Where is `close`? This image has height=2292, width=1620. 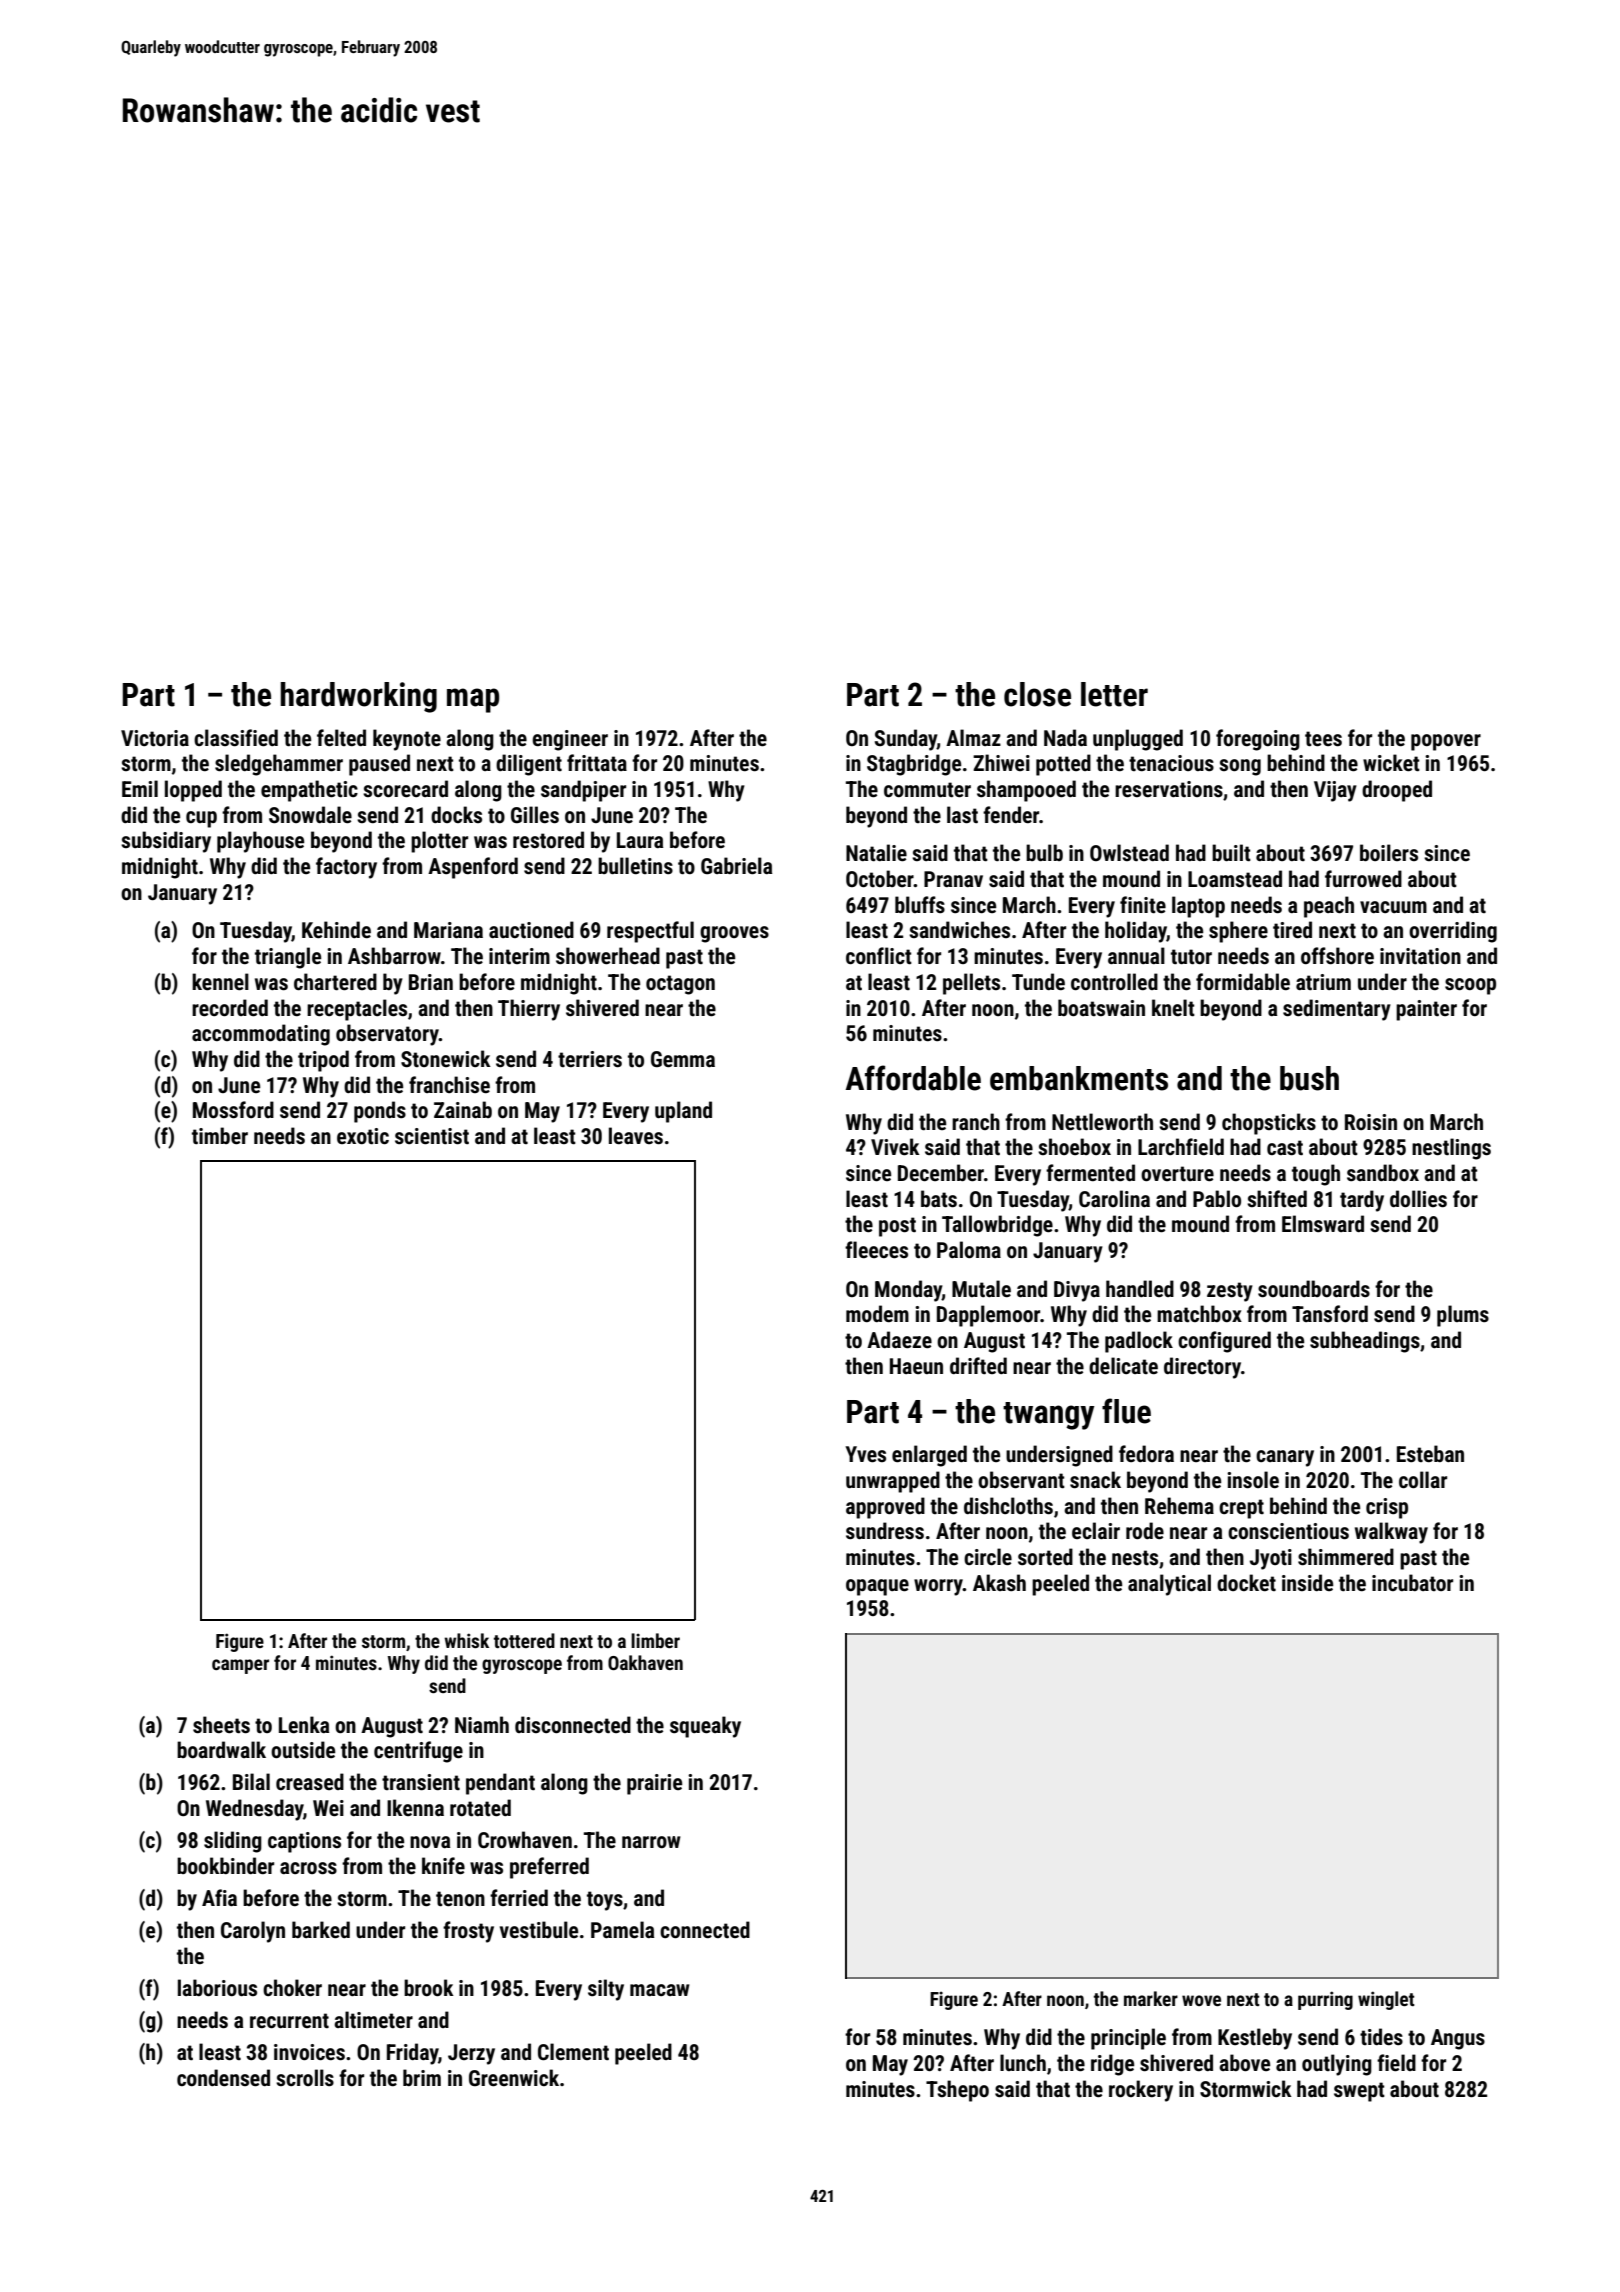
close is located at coordinates (1037, 694).
